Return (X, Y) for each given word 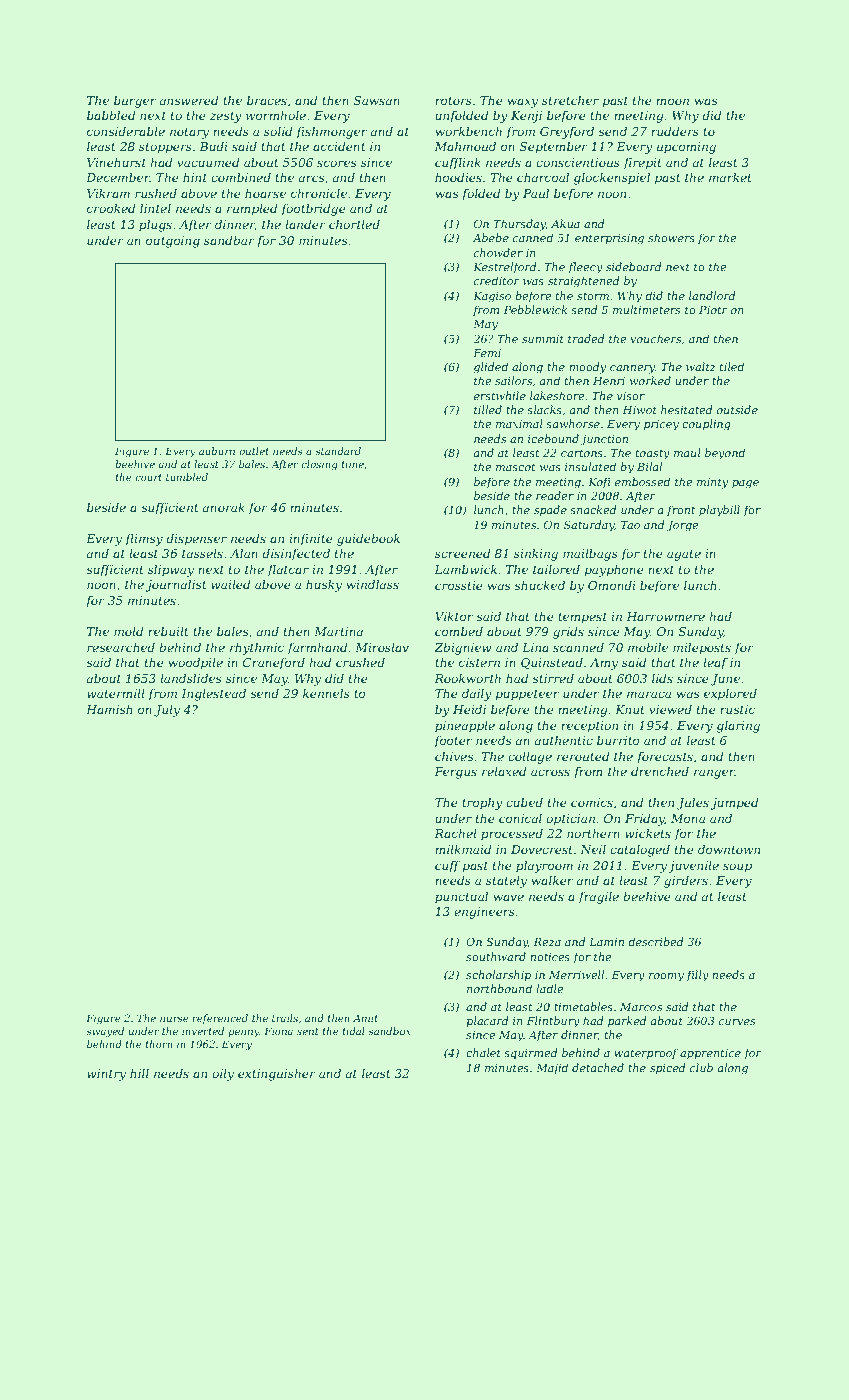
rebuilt (168, 631)
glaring (738, 726)
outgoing (173, 242)
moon (672, 101)
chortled (354, 224)
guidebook (368, 539)
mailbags (590, 554)
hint (195, 177)
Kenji (526, 117)
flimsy (144, 539)
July (167, 710)
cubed (524, 802)
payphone (614, 570)
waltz (701, 366)
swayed (105, 1032)
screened (463, 553)
